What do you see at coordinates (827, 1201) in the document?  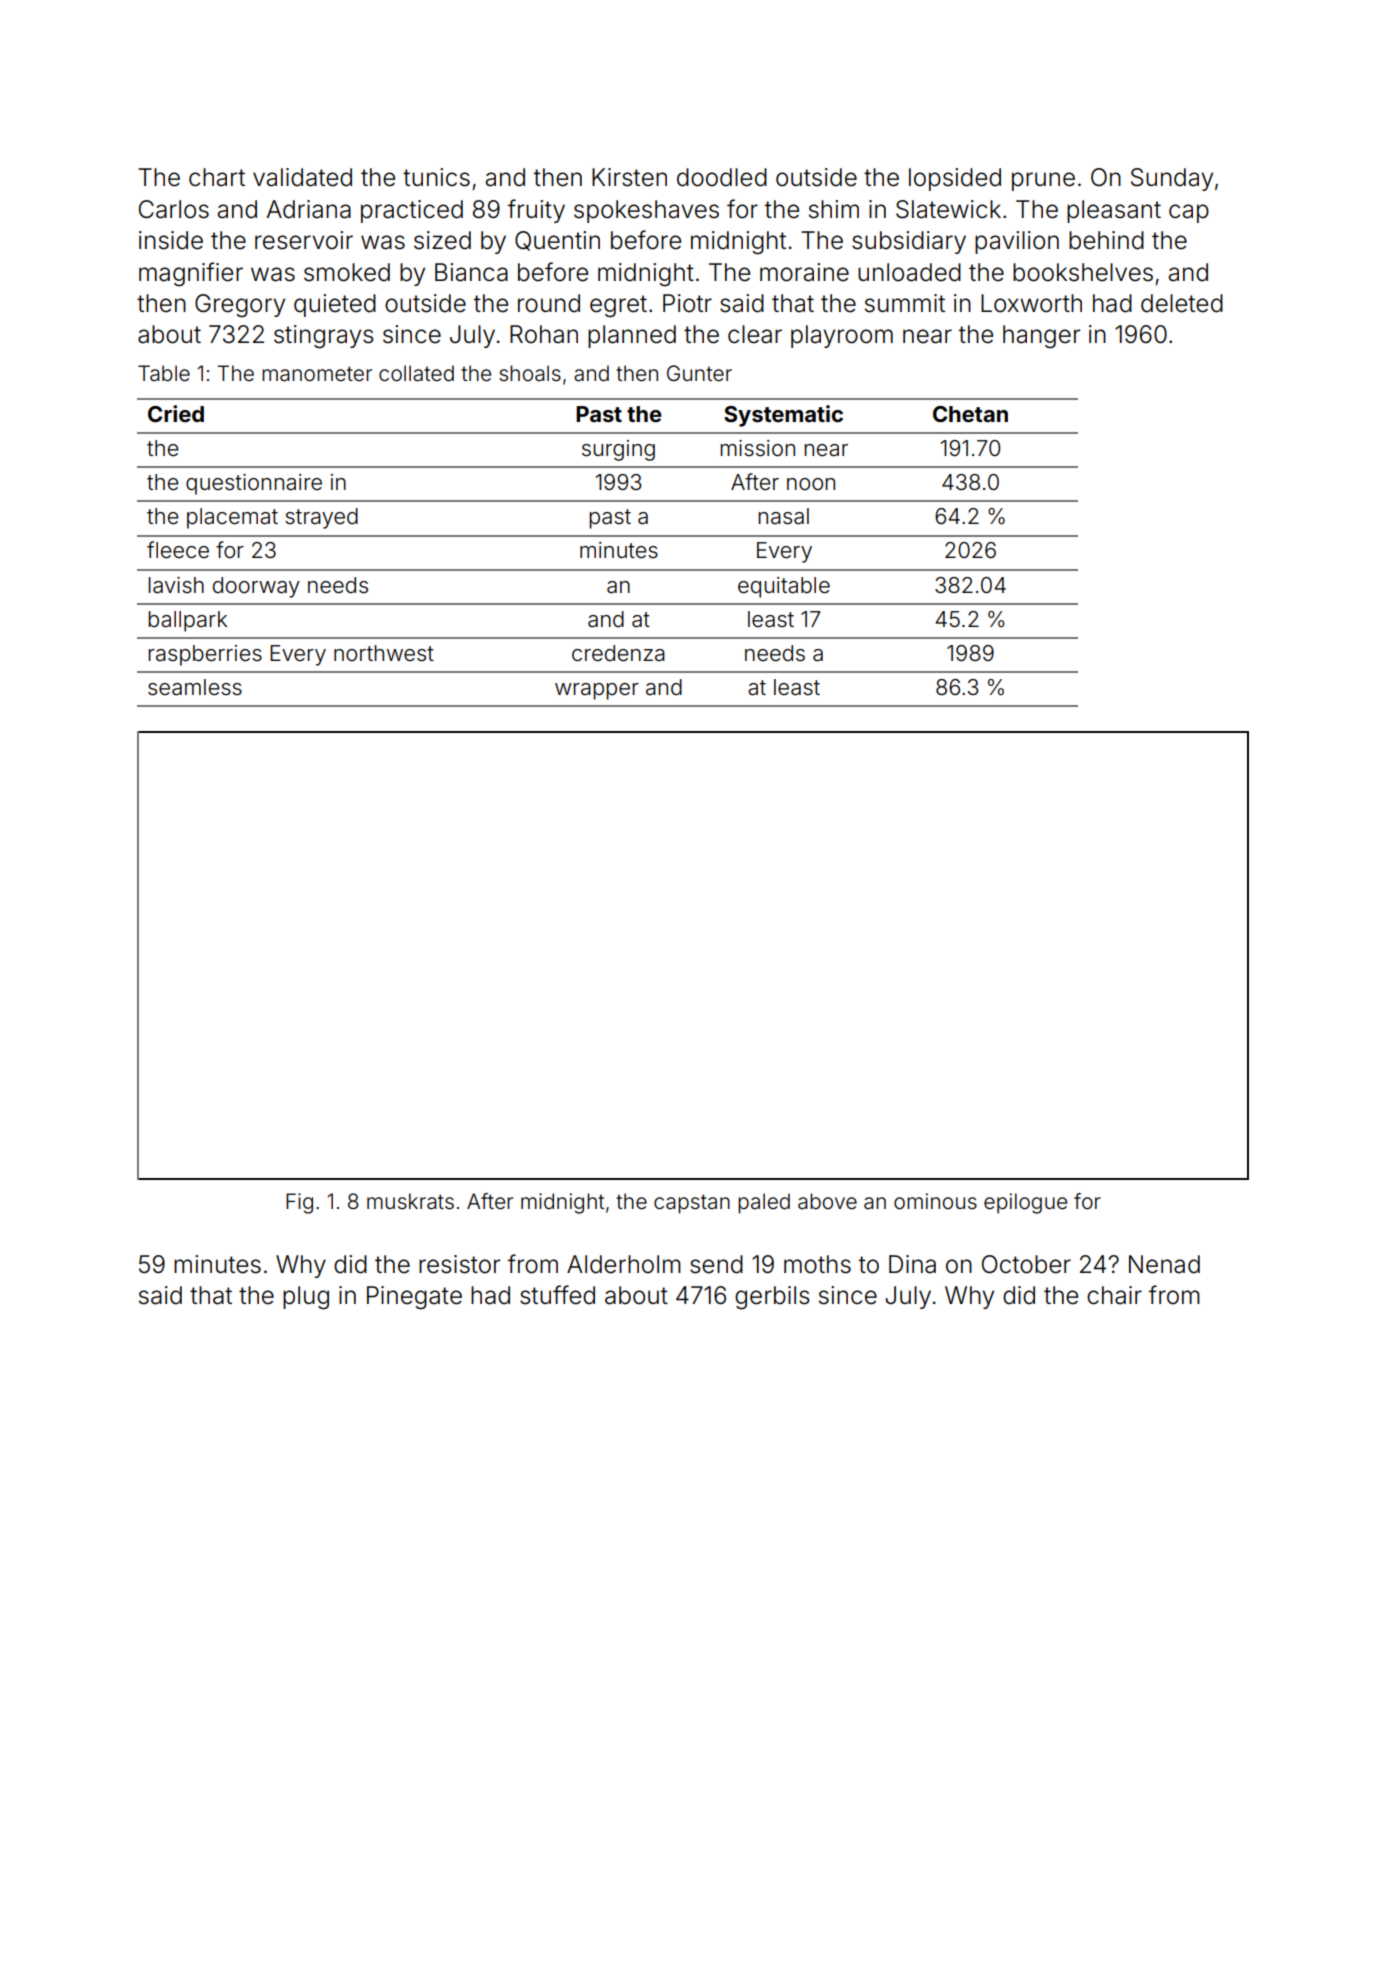 I see `above` at bounding box center [827, 1201].
